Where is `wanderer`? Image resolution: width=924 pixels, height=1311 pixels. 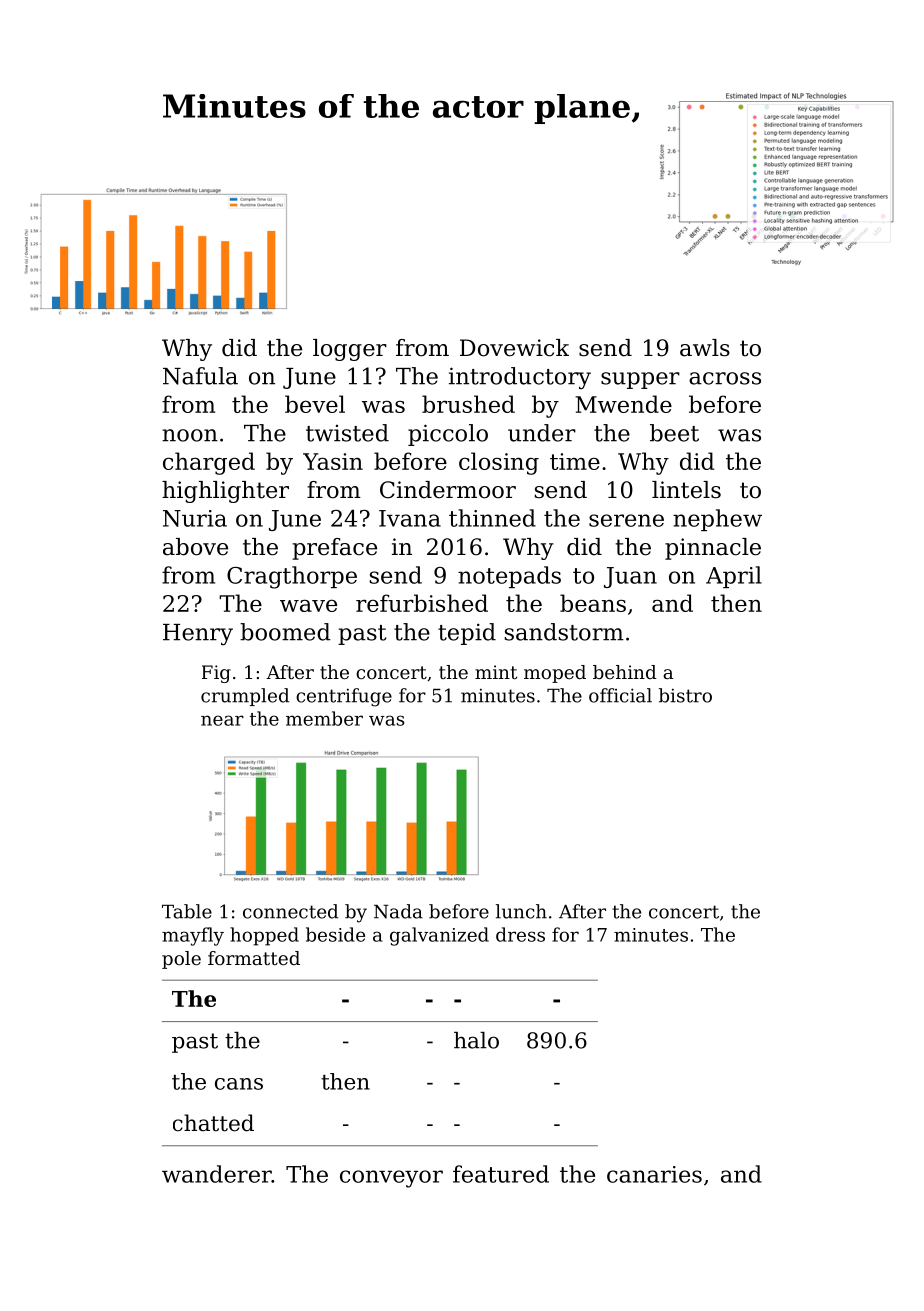
wanderer is located at coordinates (217, 1174).
